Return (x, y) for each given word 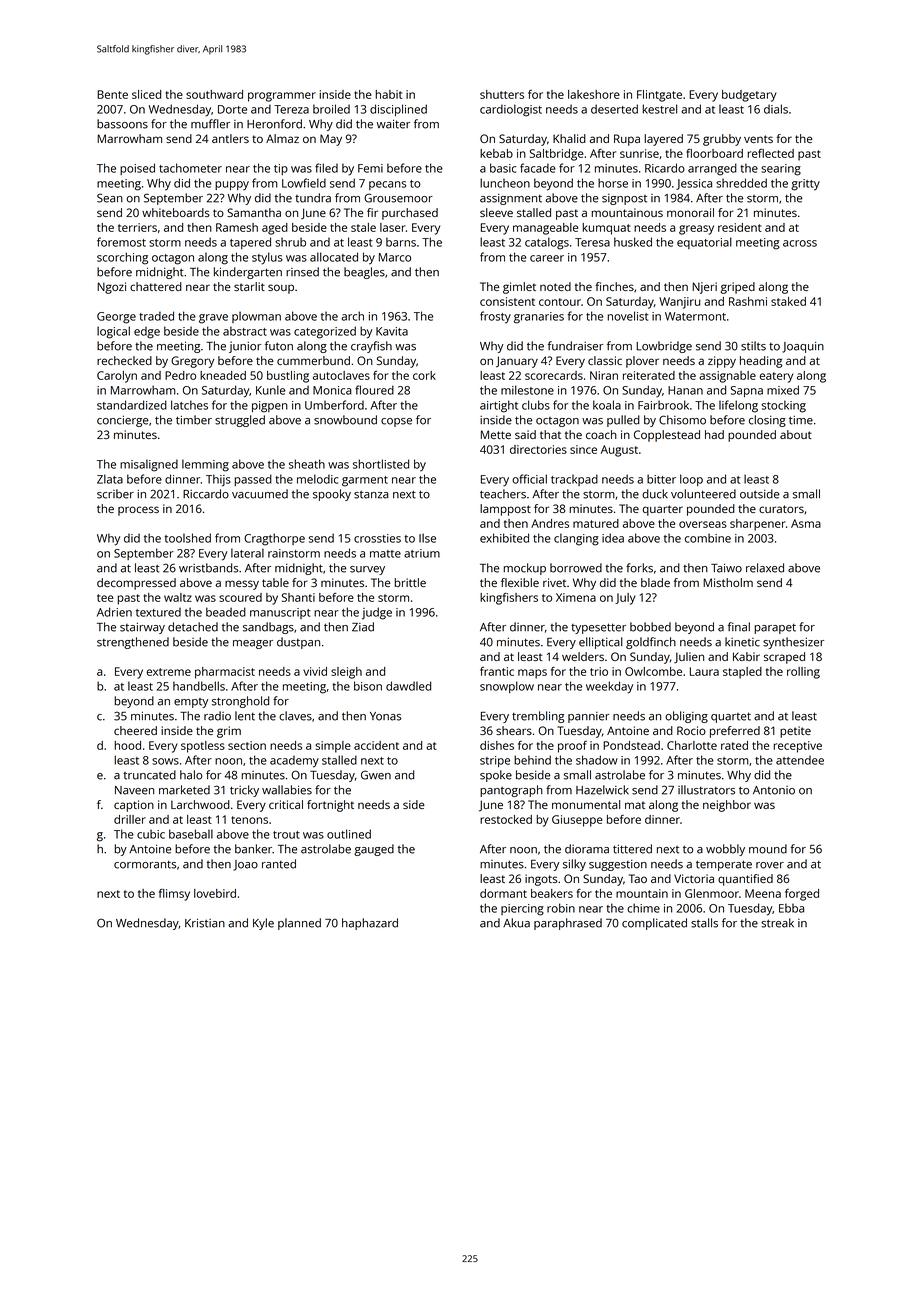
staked (788, 301)
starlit (249, 286)
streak (777, 923)
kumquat (606, 229)
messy (242, 585)
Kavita (392, 331)
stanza (371, 495)
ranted (279, 864)
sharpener (758, 525)
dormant (503, 893)
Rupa (627, 140)
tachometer (190, 168)
